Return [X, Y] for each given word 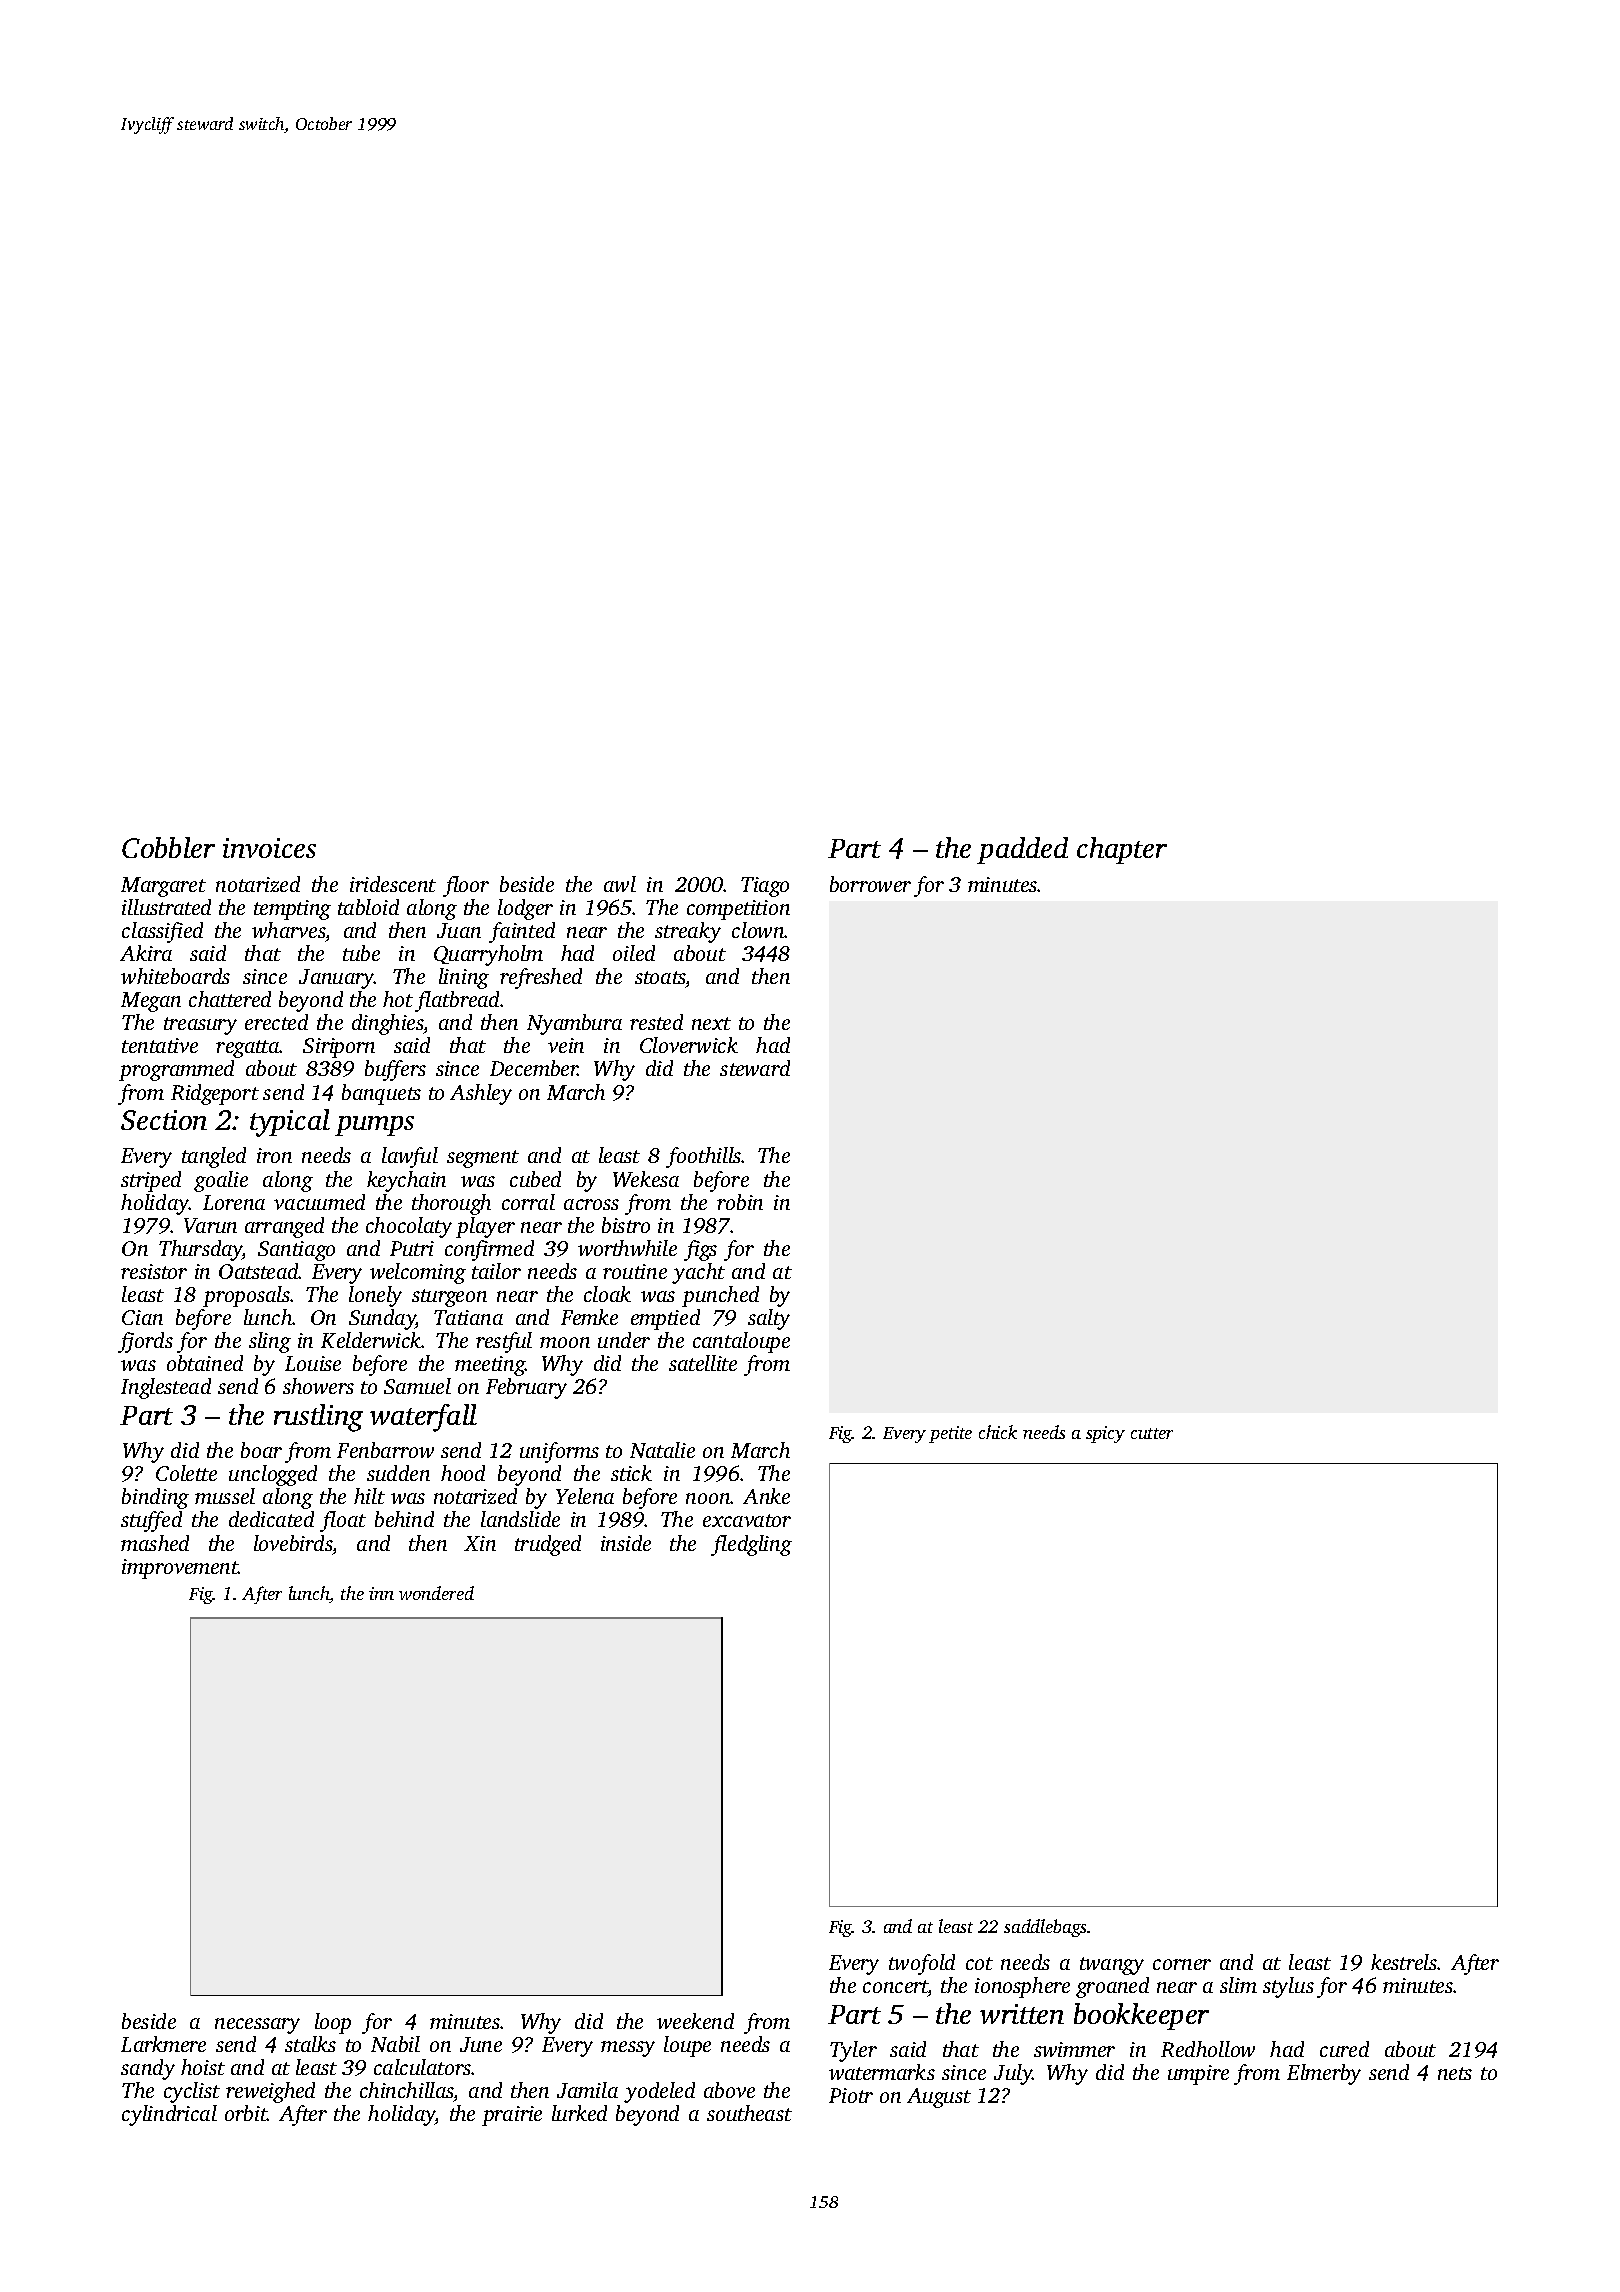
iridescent [393, 884]
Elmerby [1324, 2074]
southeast [749, 2113]
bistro [626, 1225]
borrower [870, 884]
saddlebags [1045, 1928]
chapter [1122, 850]
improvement [180, 1569]
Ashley [481, 1094]
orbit [246, 2113]
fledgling [751, 1545]
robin [740, 1202]
